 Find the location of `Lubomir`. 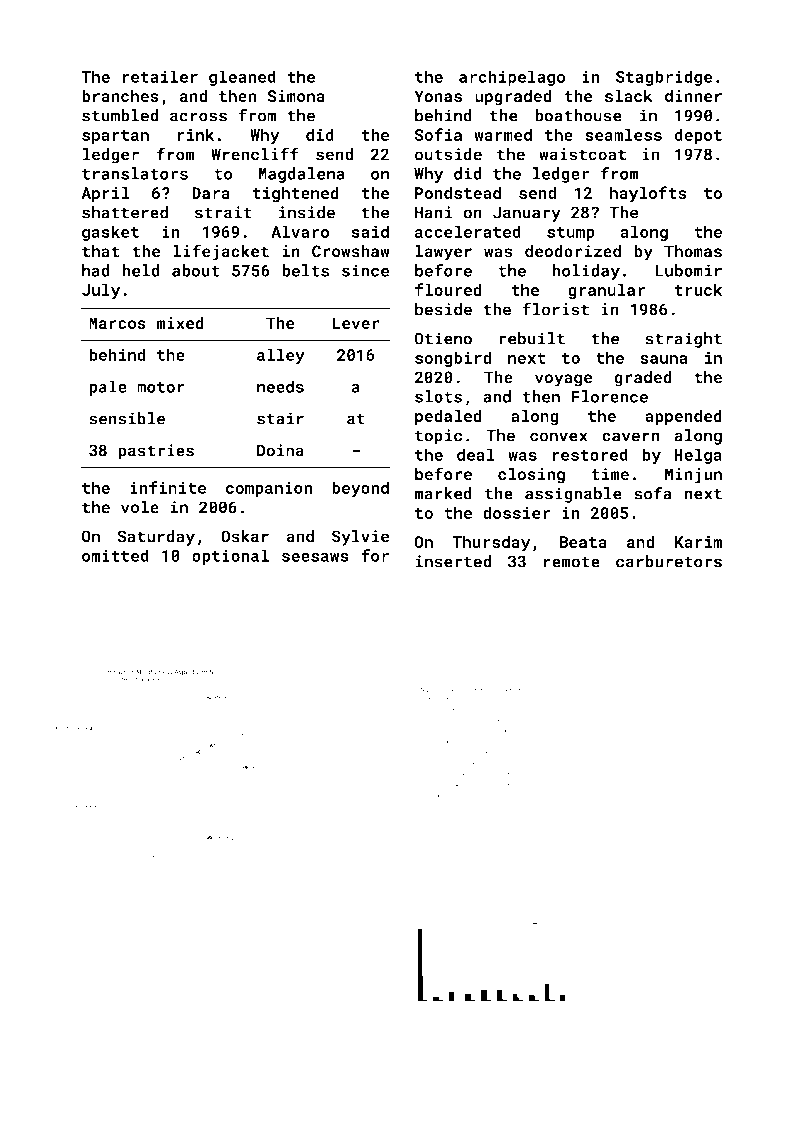

Lubomir is located at coordinates (688, 270).
